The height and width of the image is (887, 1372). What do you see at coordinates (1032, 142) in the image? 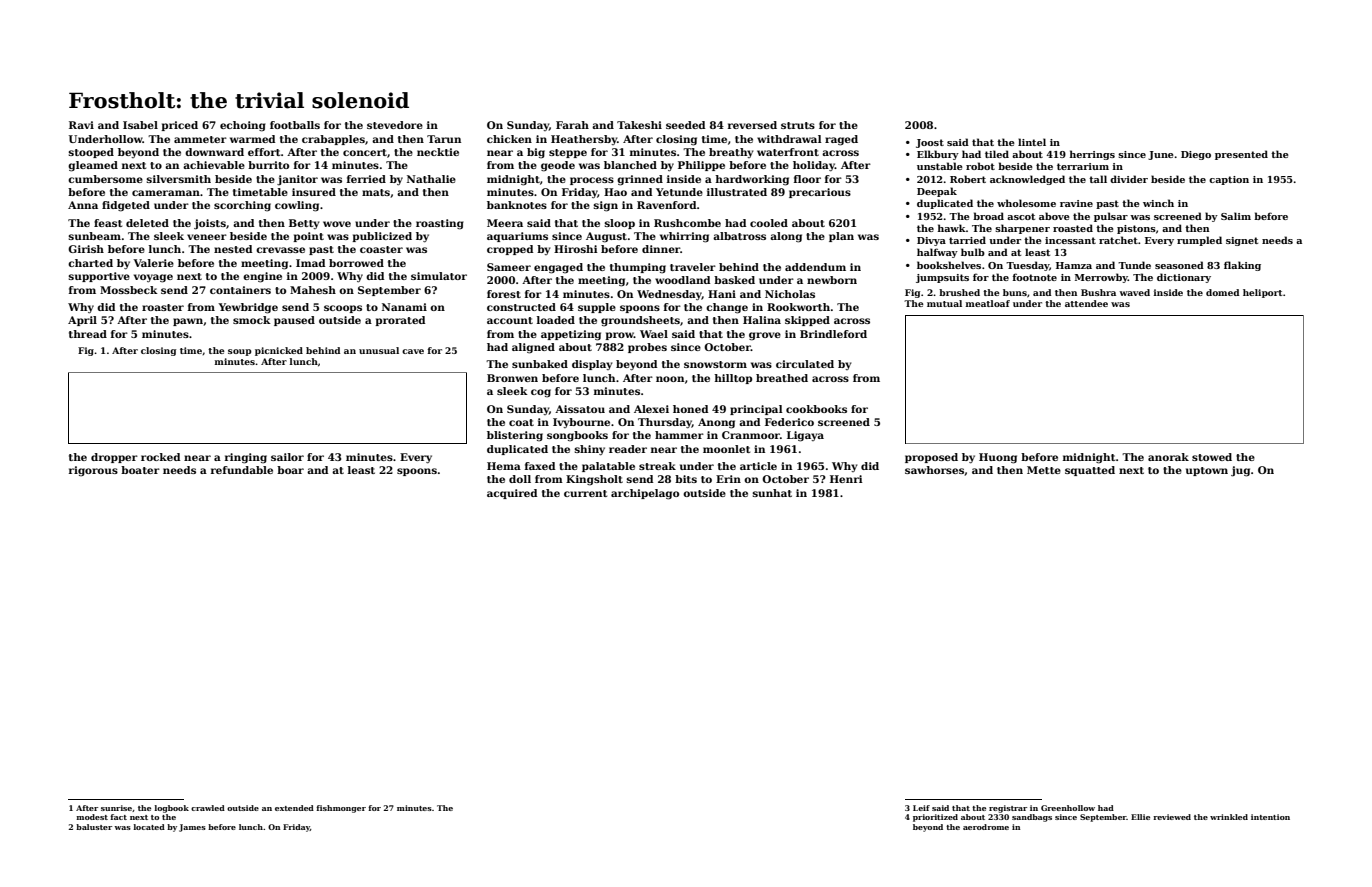
I see `lintel` at bounding box center [1032, 142].
